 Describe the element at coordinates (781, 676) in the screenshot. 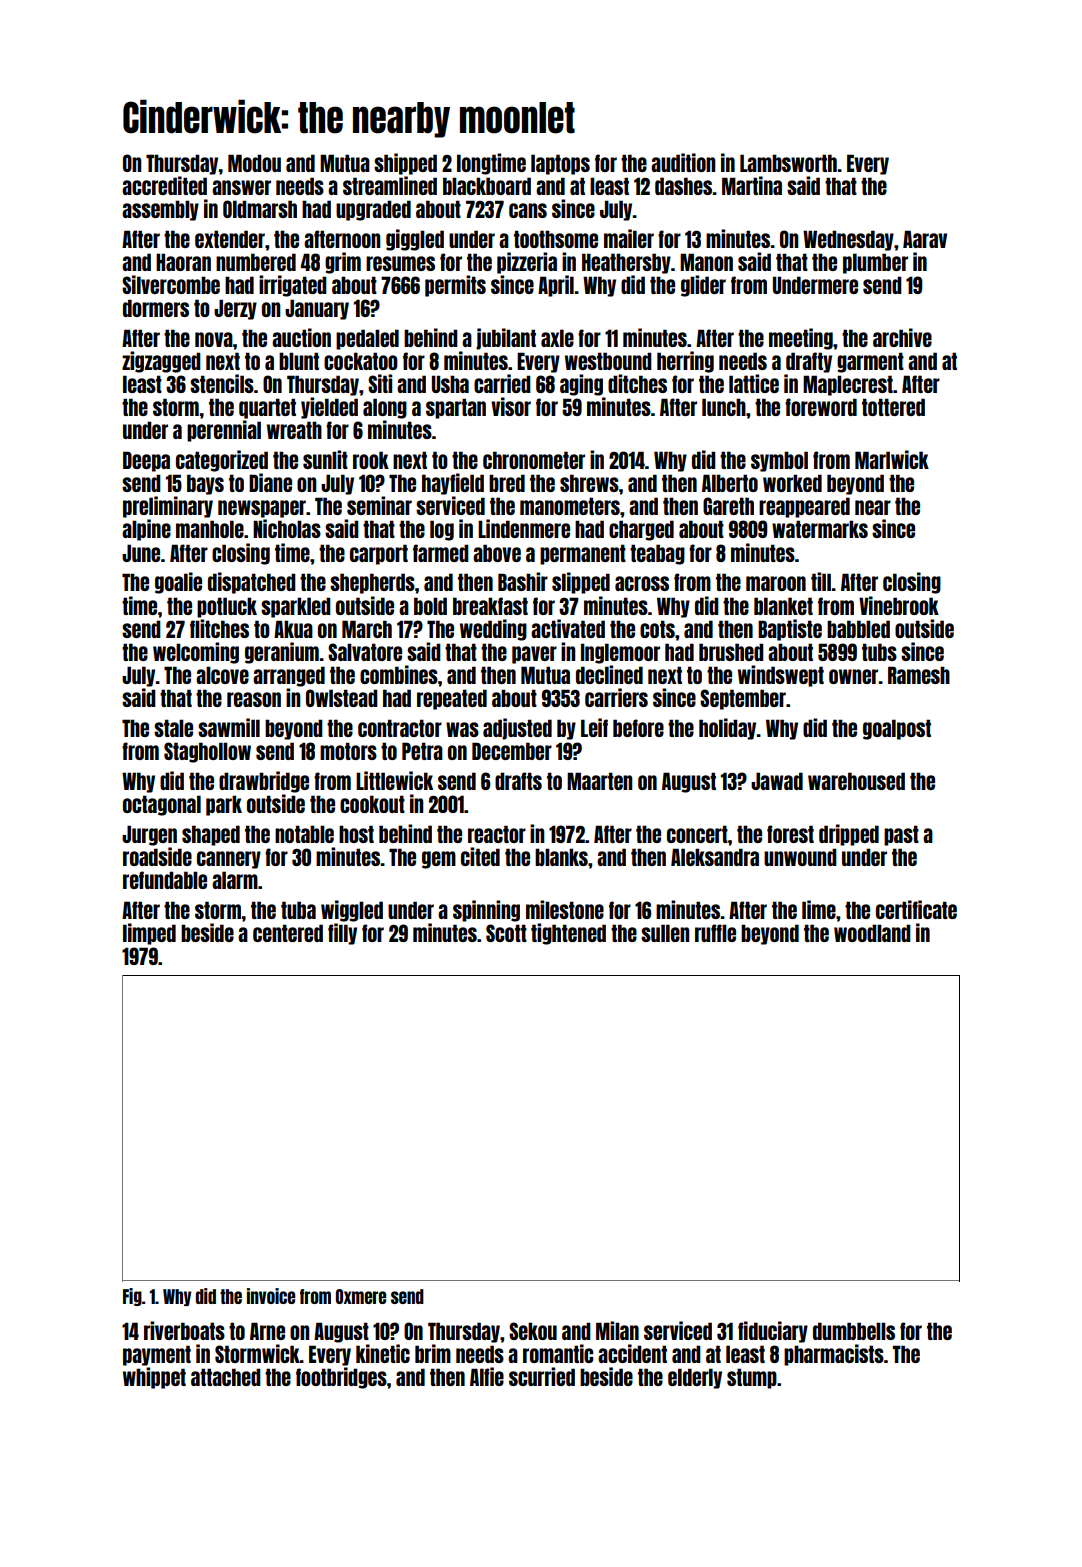

I see `windswept` at that location.
